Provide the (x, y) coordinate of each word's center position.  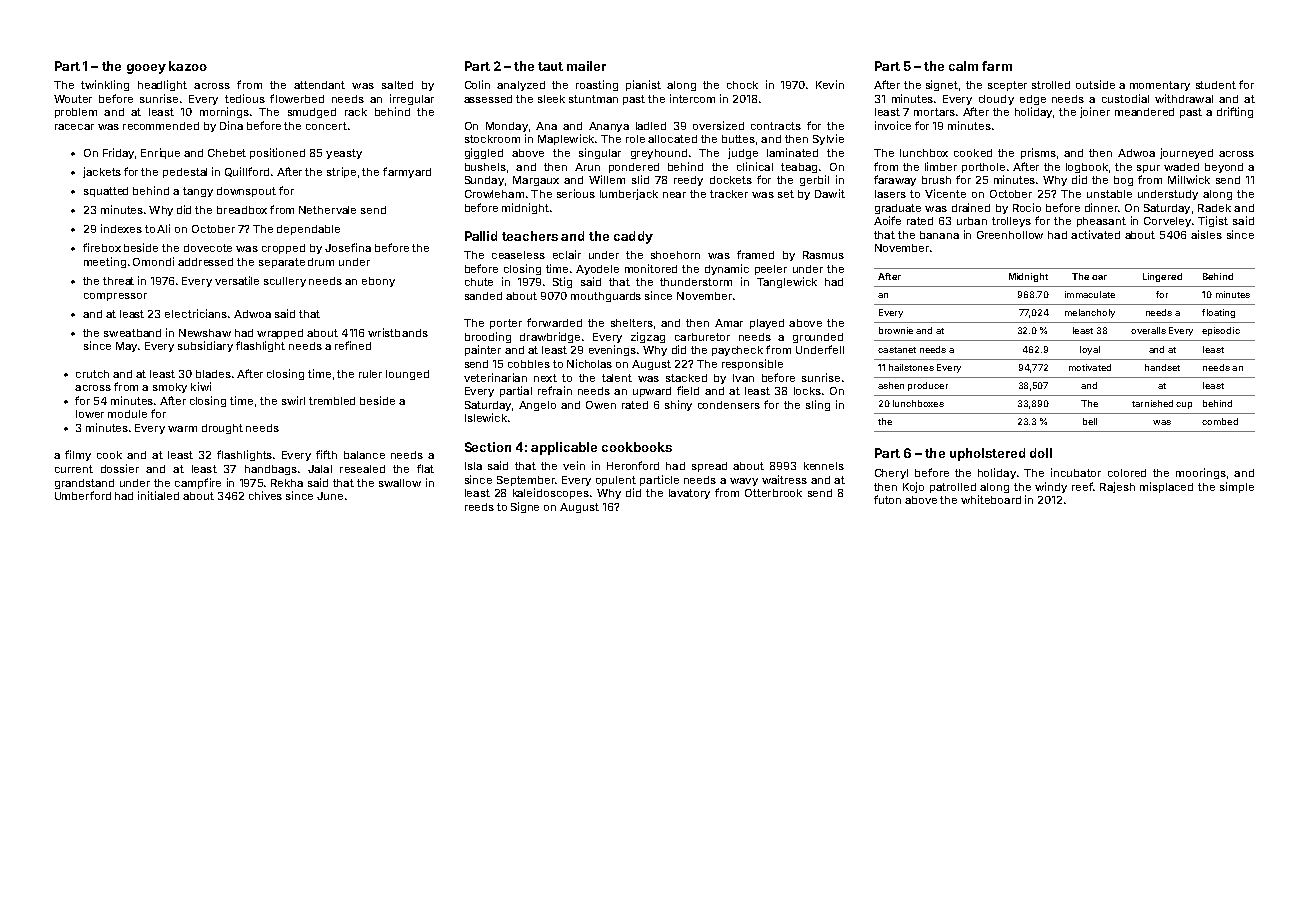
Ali (163, 228)
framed (755, 254)
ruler (370, 374)
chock (742, 85)
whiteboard (991, 499)
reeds (479, 507)
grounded (818, 338)
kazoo (188, 66)
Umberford (83, 495)
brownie (896, 330)
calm (963, 66)
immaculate (1090, 294)
